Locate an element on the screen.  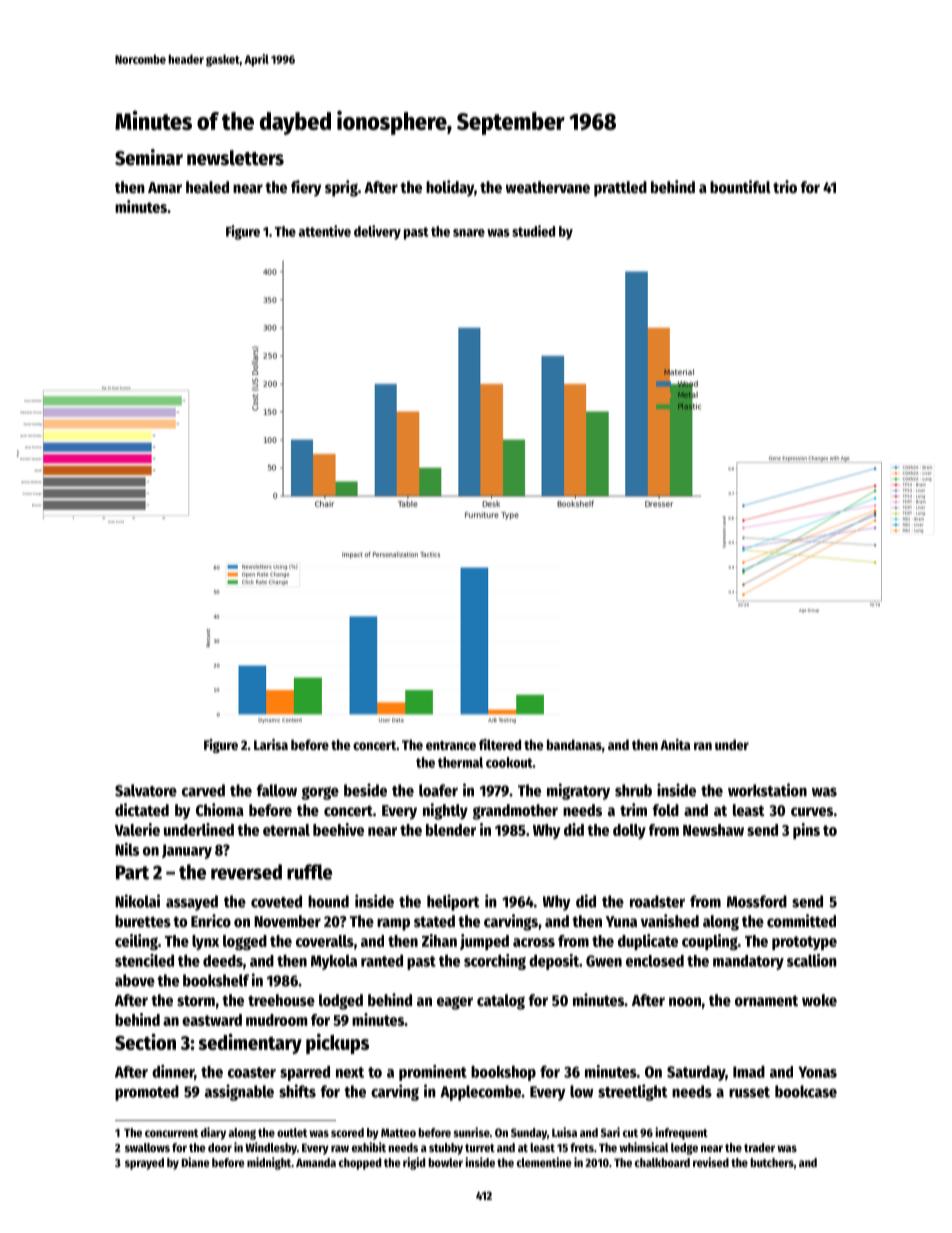
holiday is located at coordinates (450, 188).
